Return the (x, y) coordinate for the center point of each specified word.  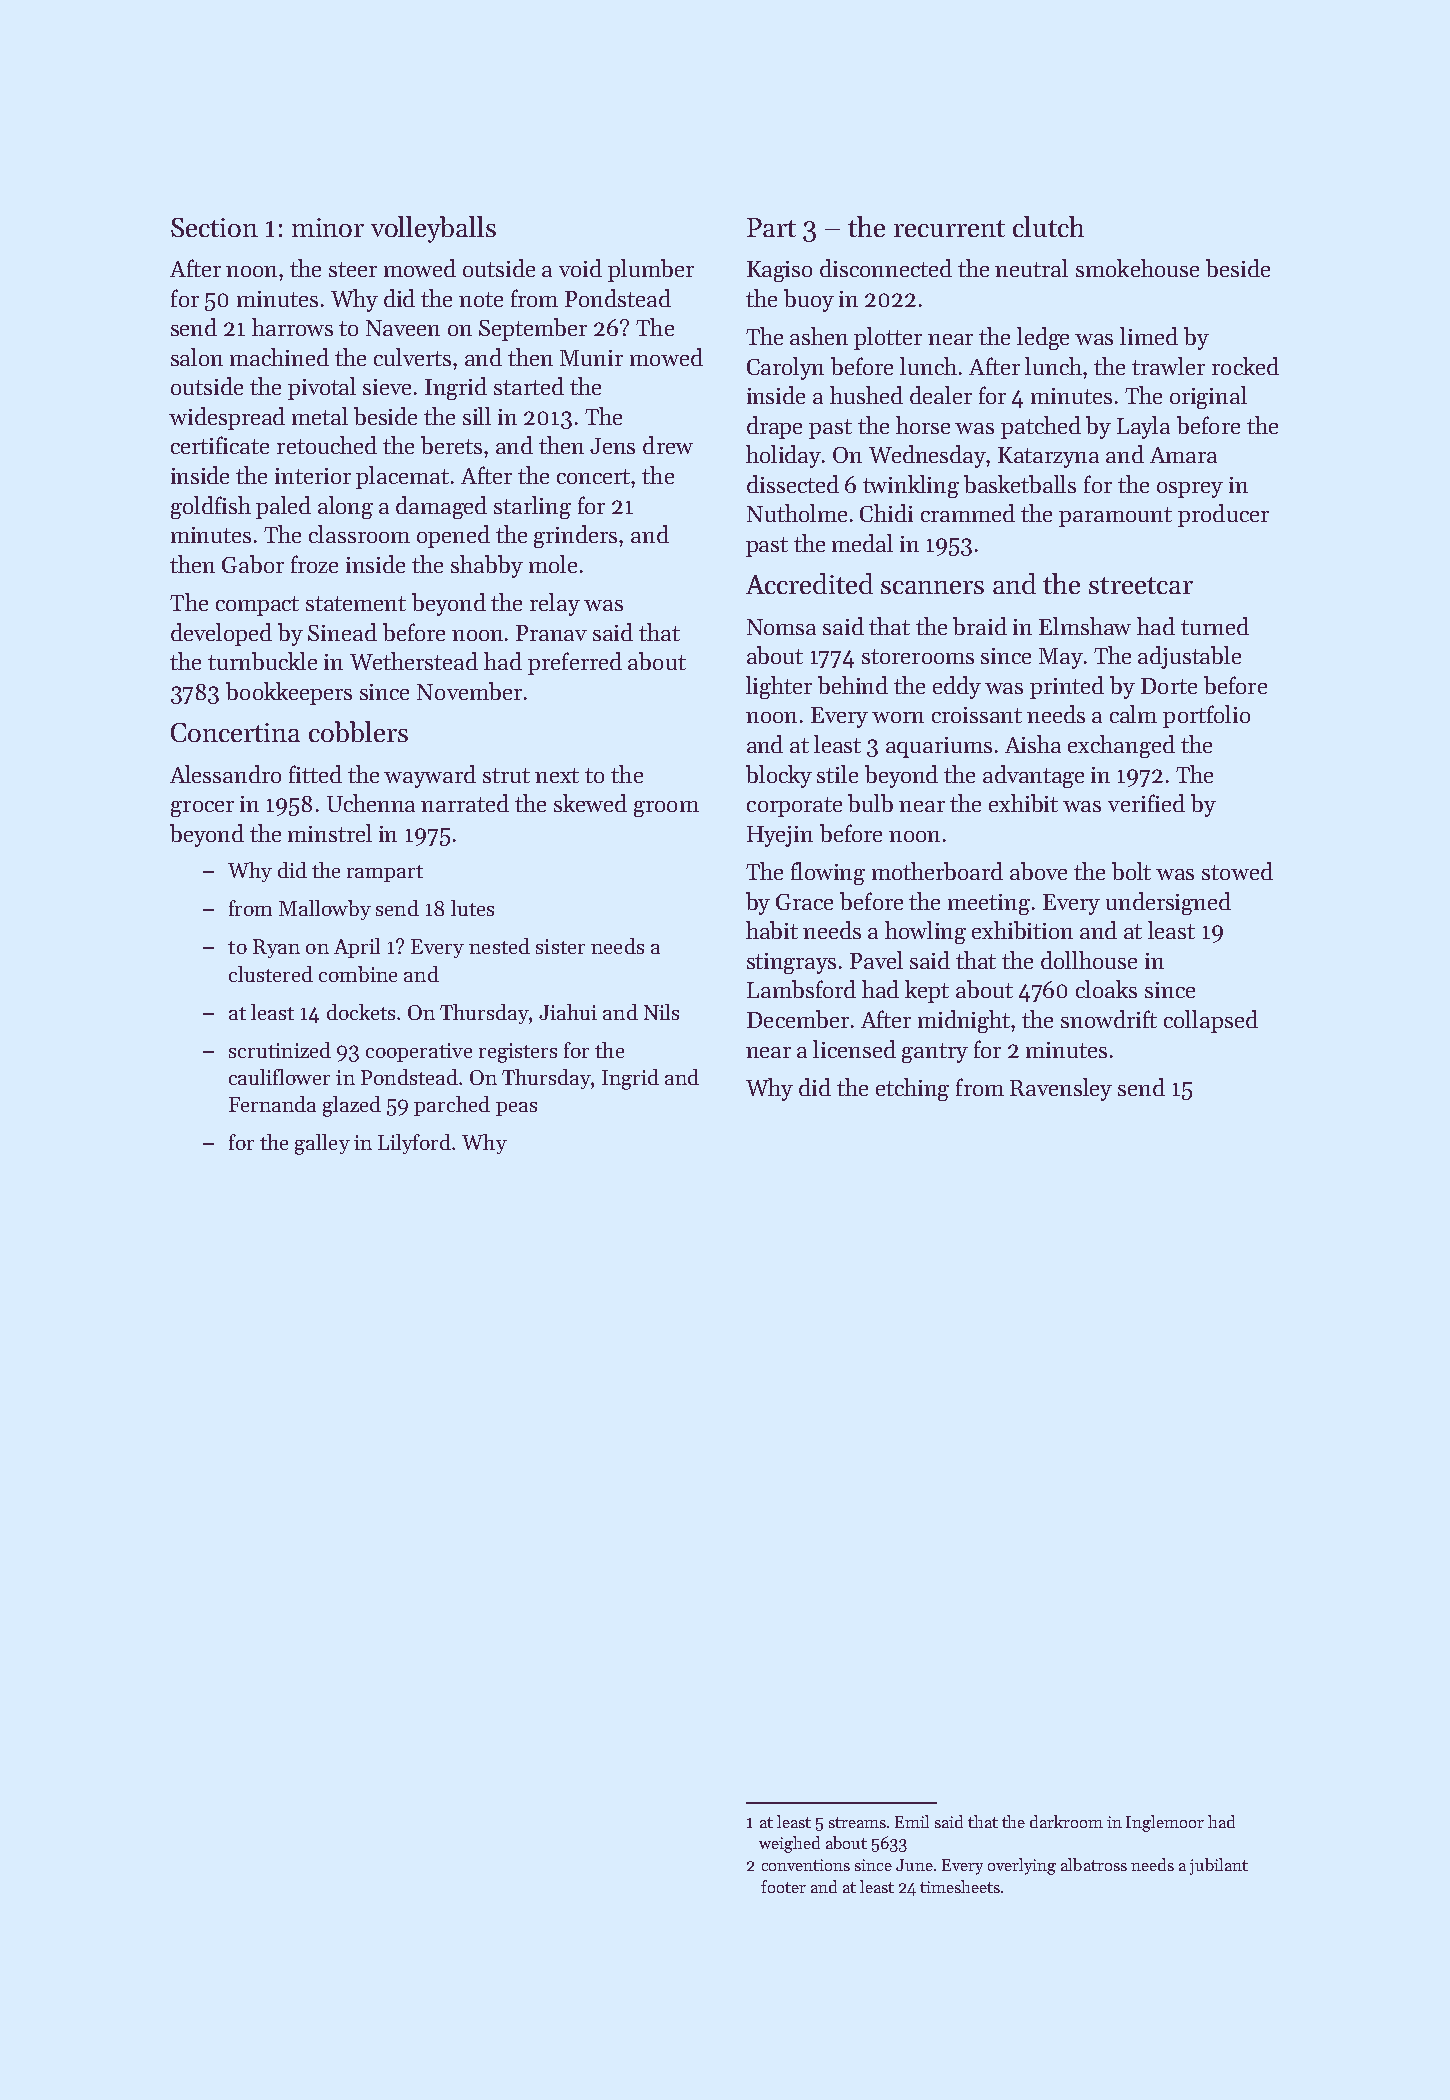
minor (328, 227)
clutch (1048, 226)
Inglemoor (1165, 1823)
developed (221, 634)
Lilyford (414, 1144)
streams (857, 1822)
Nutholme (797, 513)
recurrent (949, 228)
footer (783, 1886)
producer (1223, 515)
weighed (789, 1844)
